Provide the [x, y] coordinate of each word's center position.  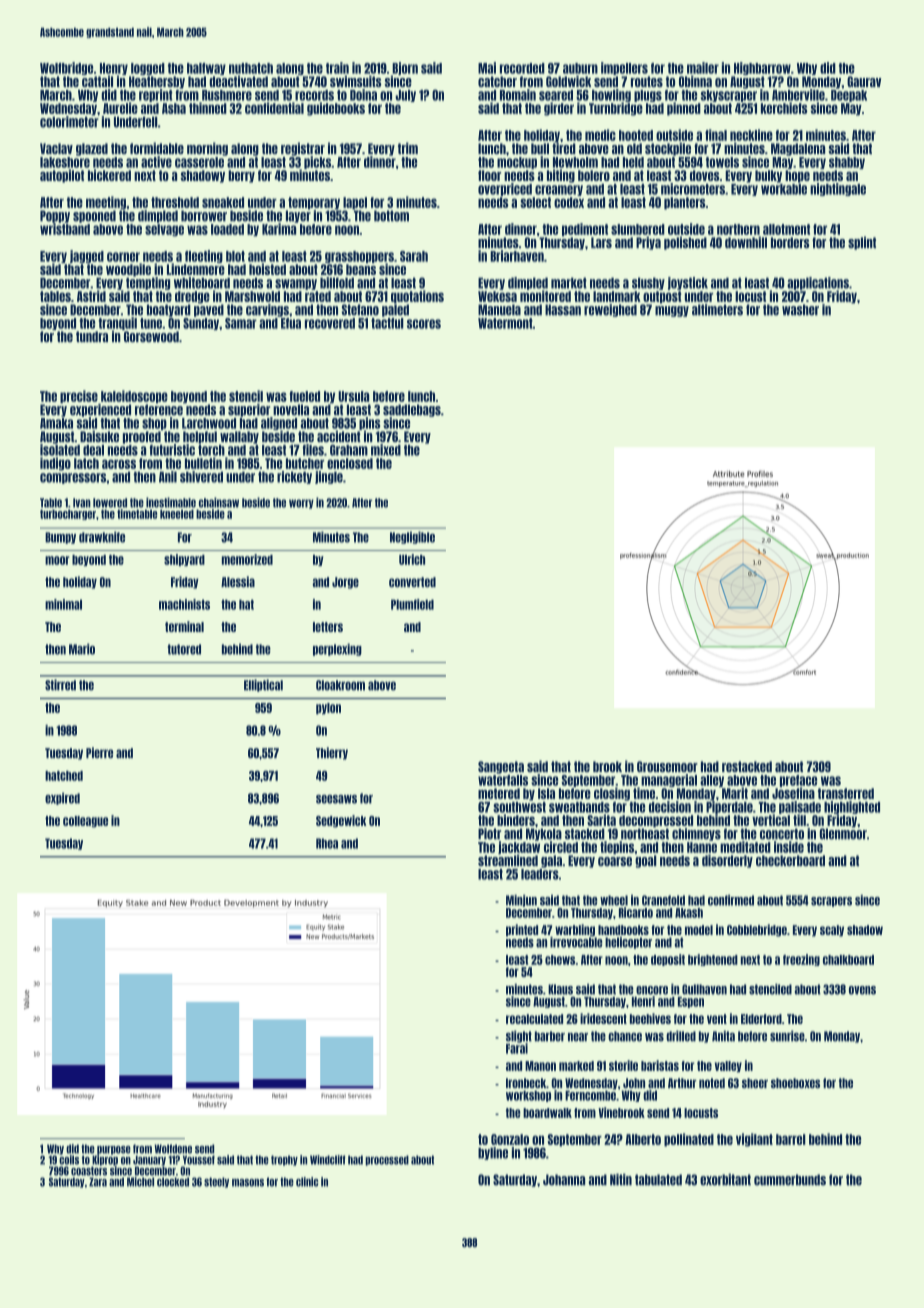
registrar [303, 149]
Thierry [332, 753]
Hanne [702, 847]
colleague [85, 822]
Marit [735, 793]
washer [800, 310]
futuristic [172, 450]
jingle [329, 477]
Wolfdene [173, 1149]
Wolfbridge [66, 68]
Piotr [489, 834]
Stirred [60, 685]
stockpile [668, 149]
